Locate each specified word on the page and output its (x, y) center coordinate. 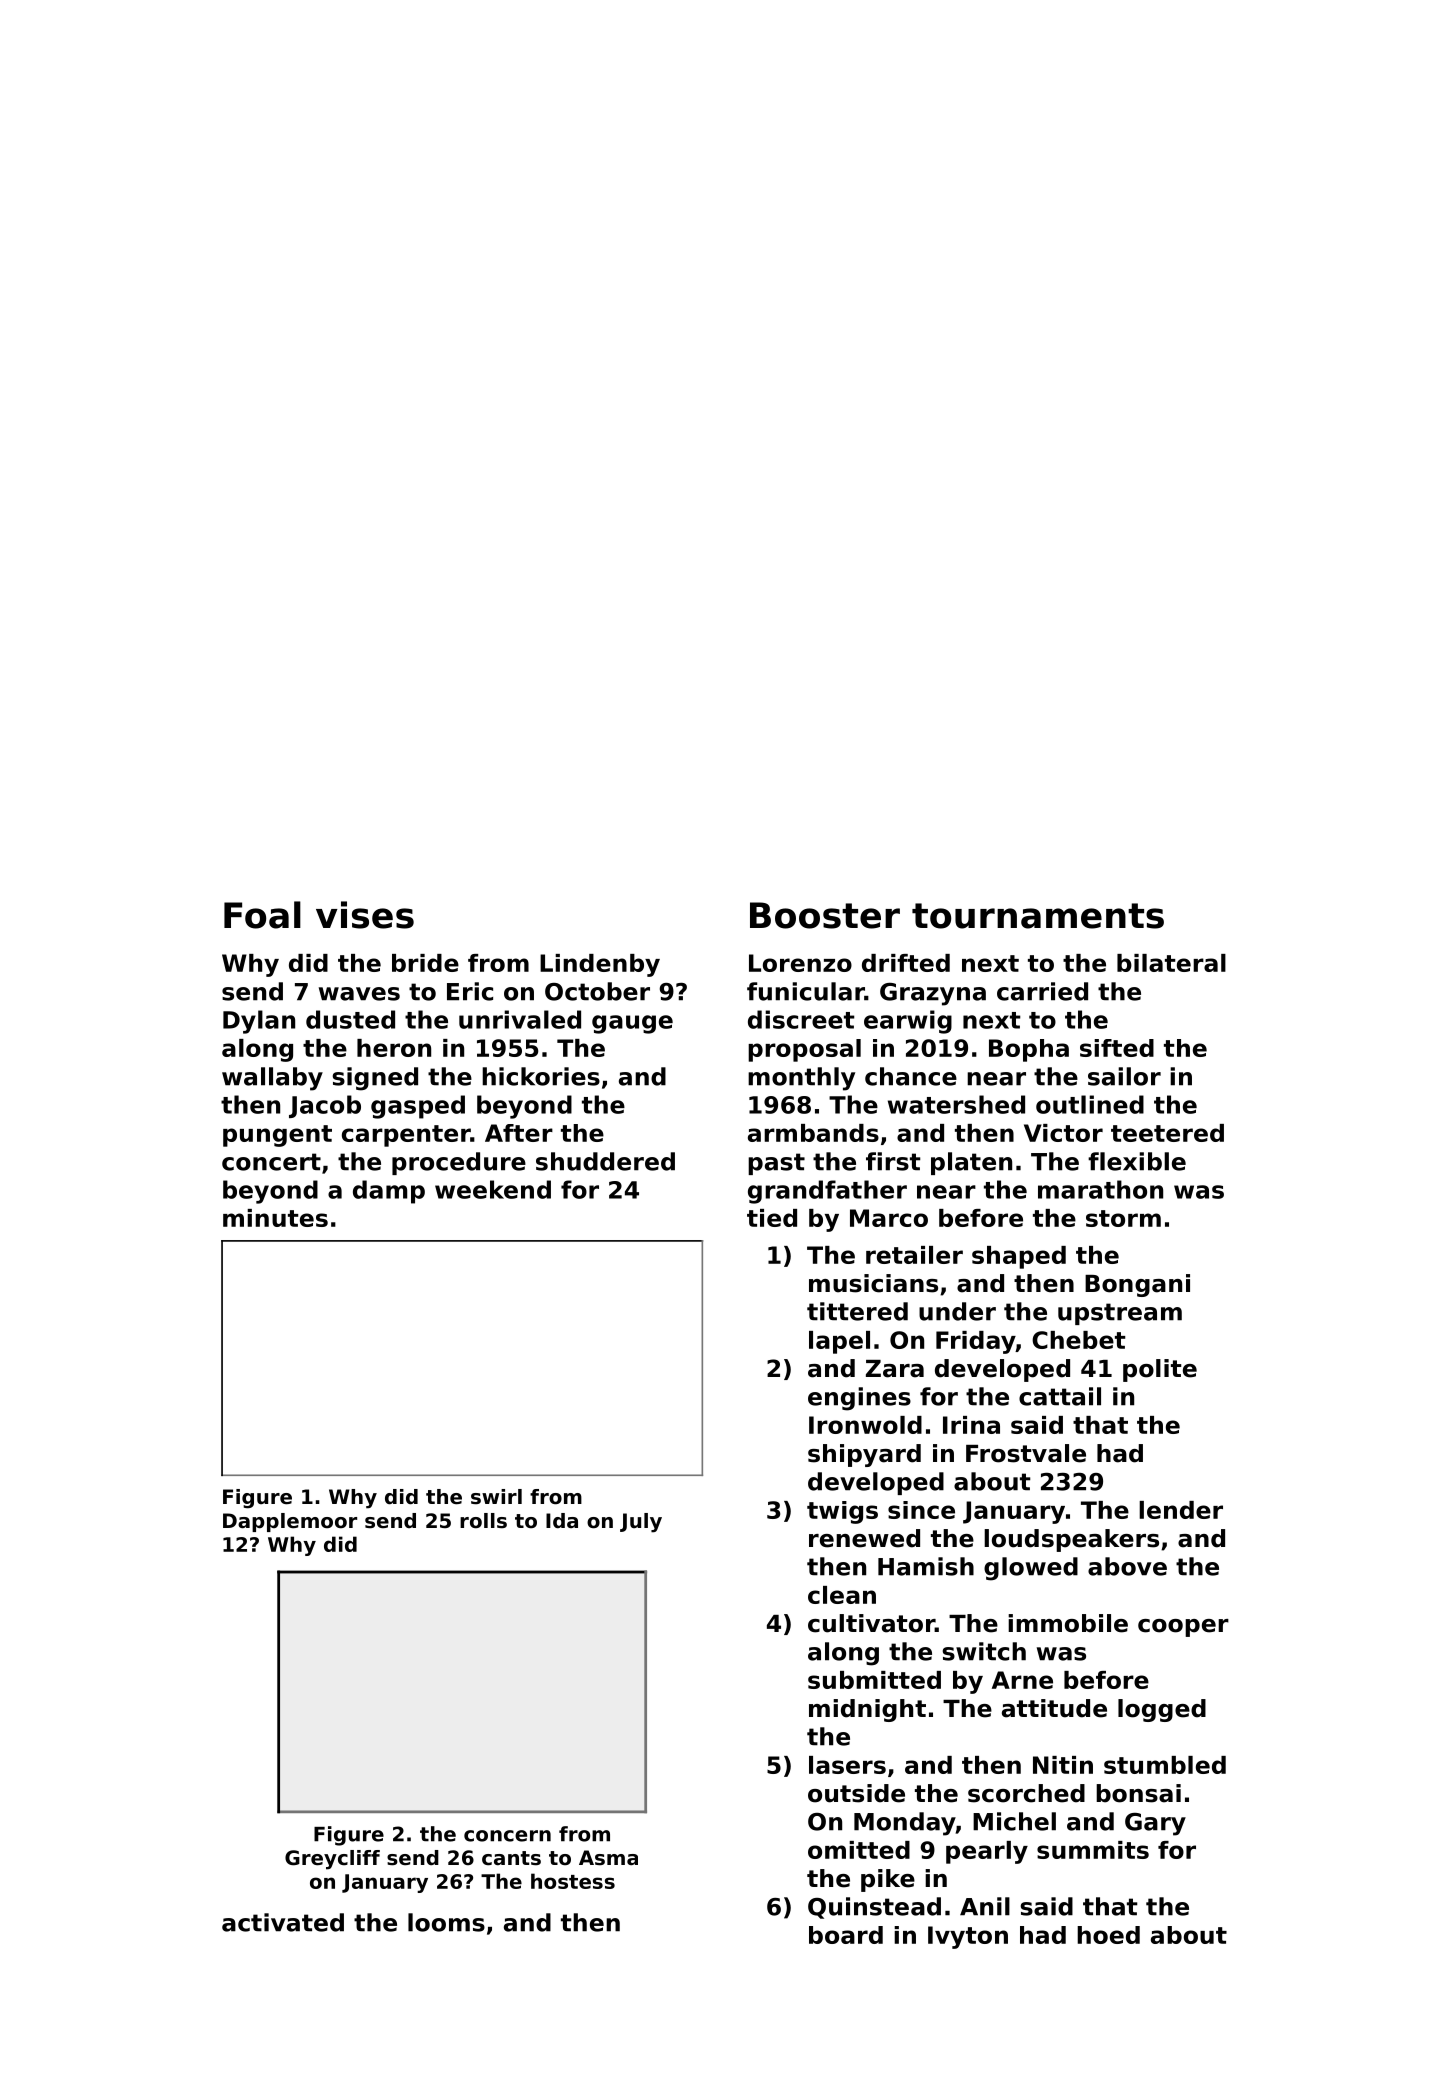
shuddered (605, 1161)
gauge (632, 1024)
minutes (275, 1218)
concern (507, 1836)
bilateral (1171, 963)
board (846, 1935)
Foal (262, 915)
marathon (1100, 1189)
